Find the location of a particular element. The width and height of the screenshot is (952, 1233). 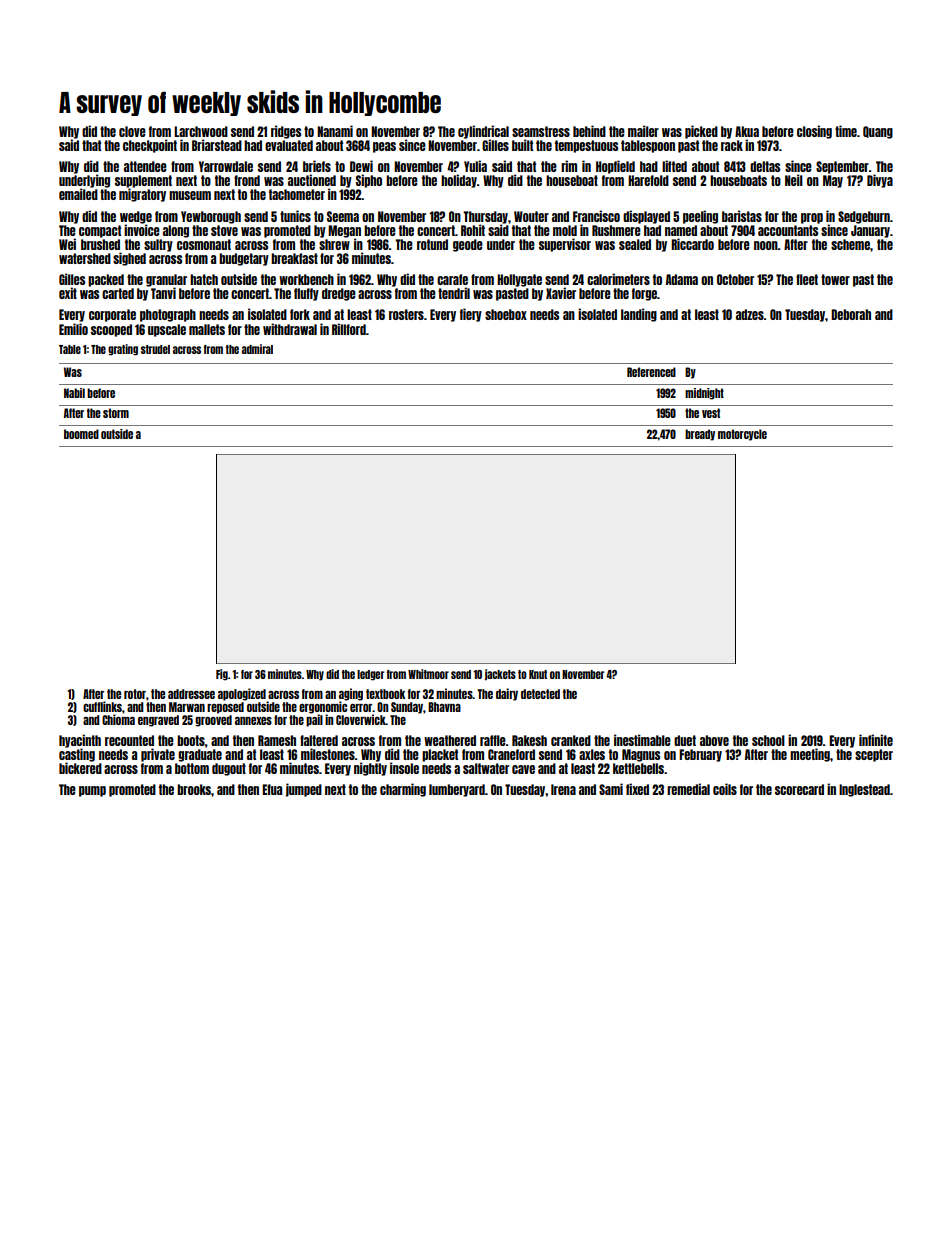

admiral is located at coordinates (257, 349).
